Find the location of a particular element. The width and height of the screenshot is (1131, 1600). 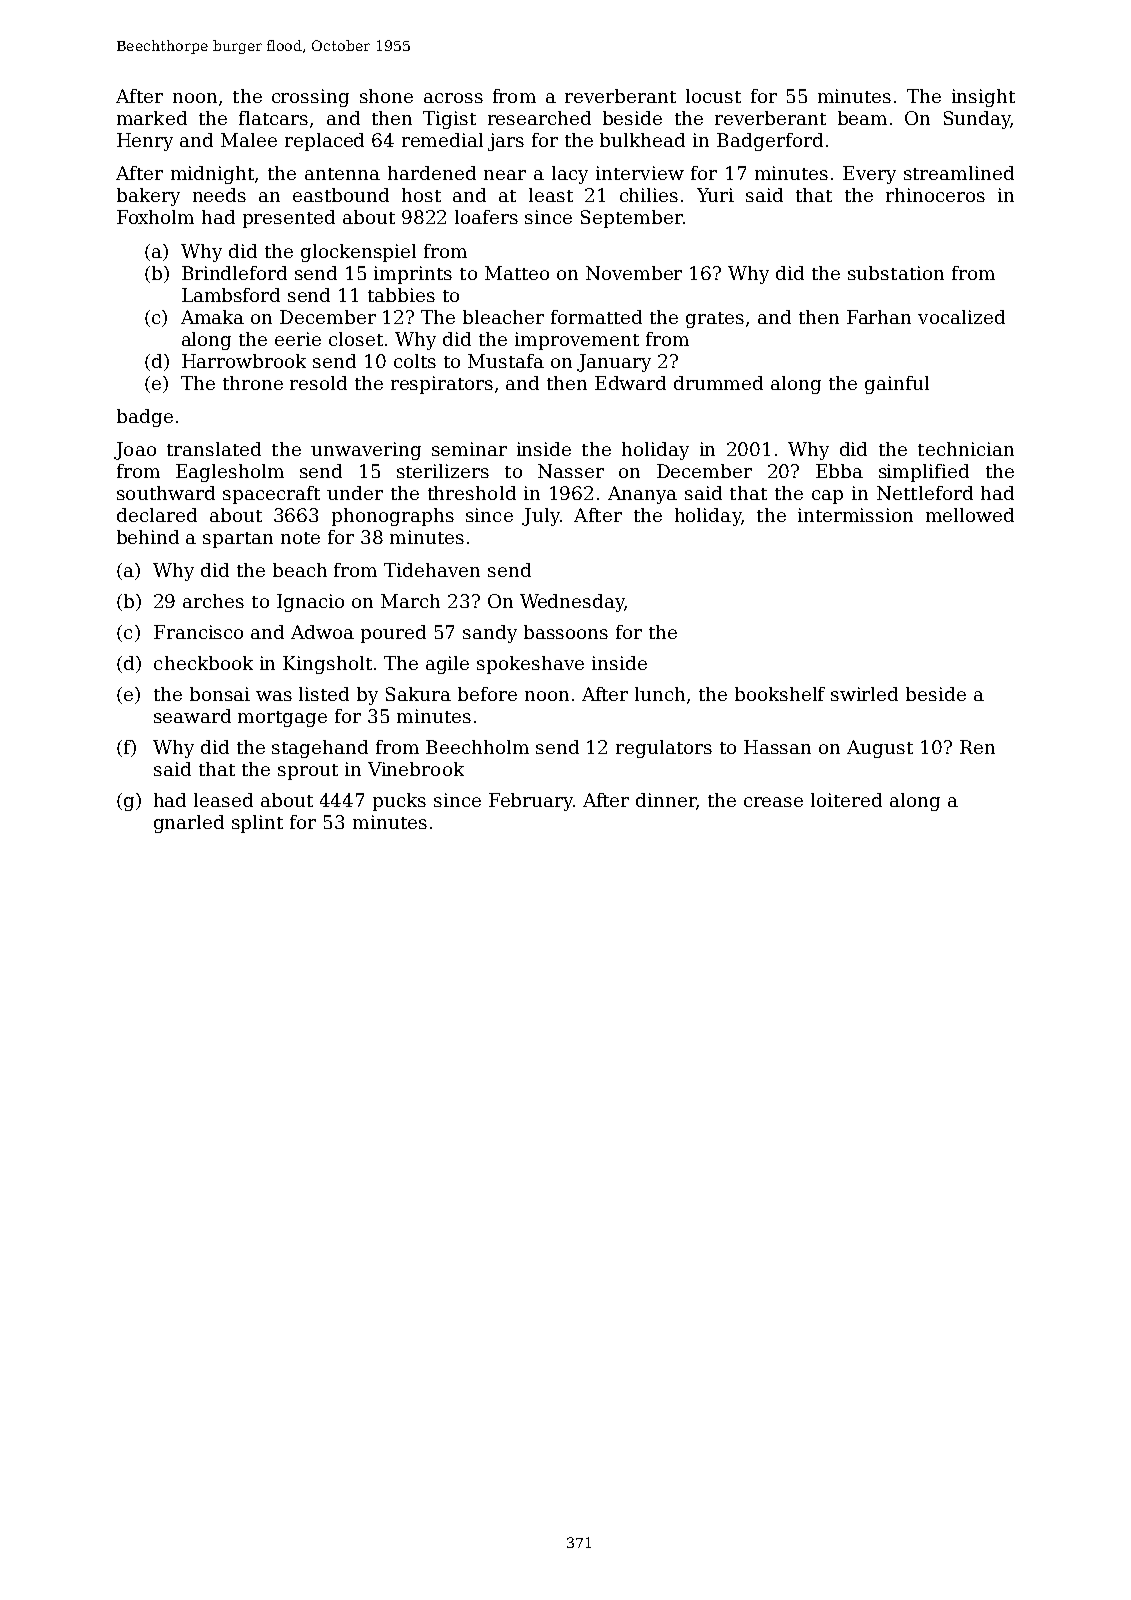

antenna is located at coordinates (342, 174).
